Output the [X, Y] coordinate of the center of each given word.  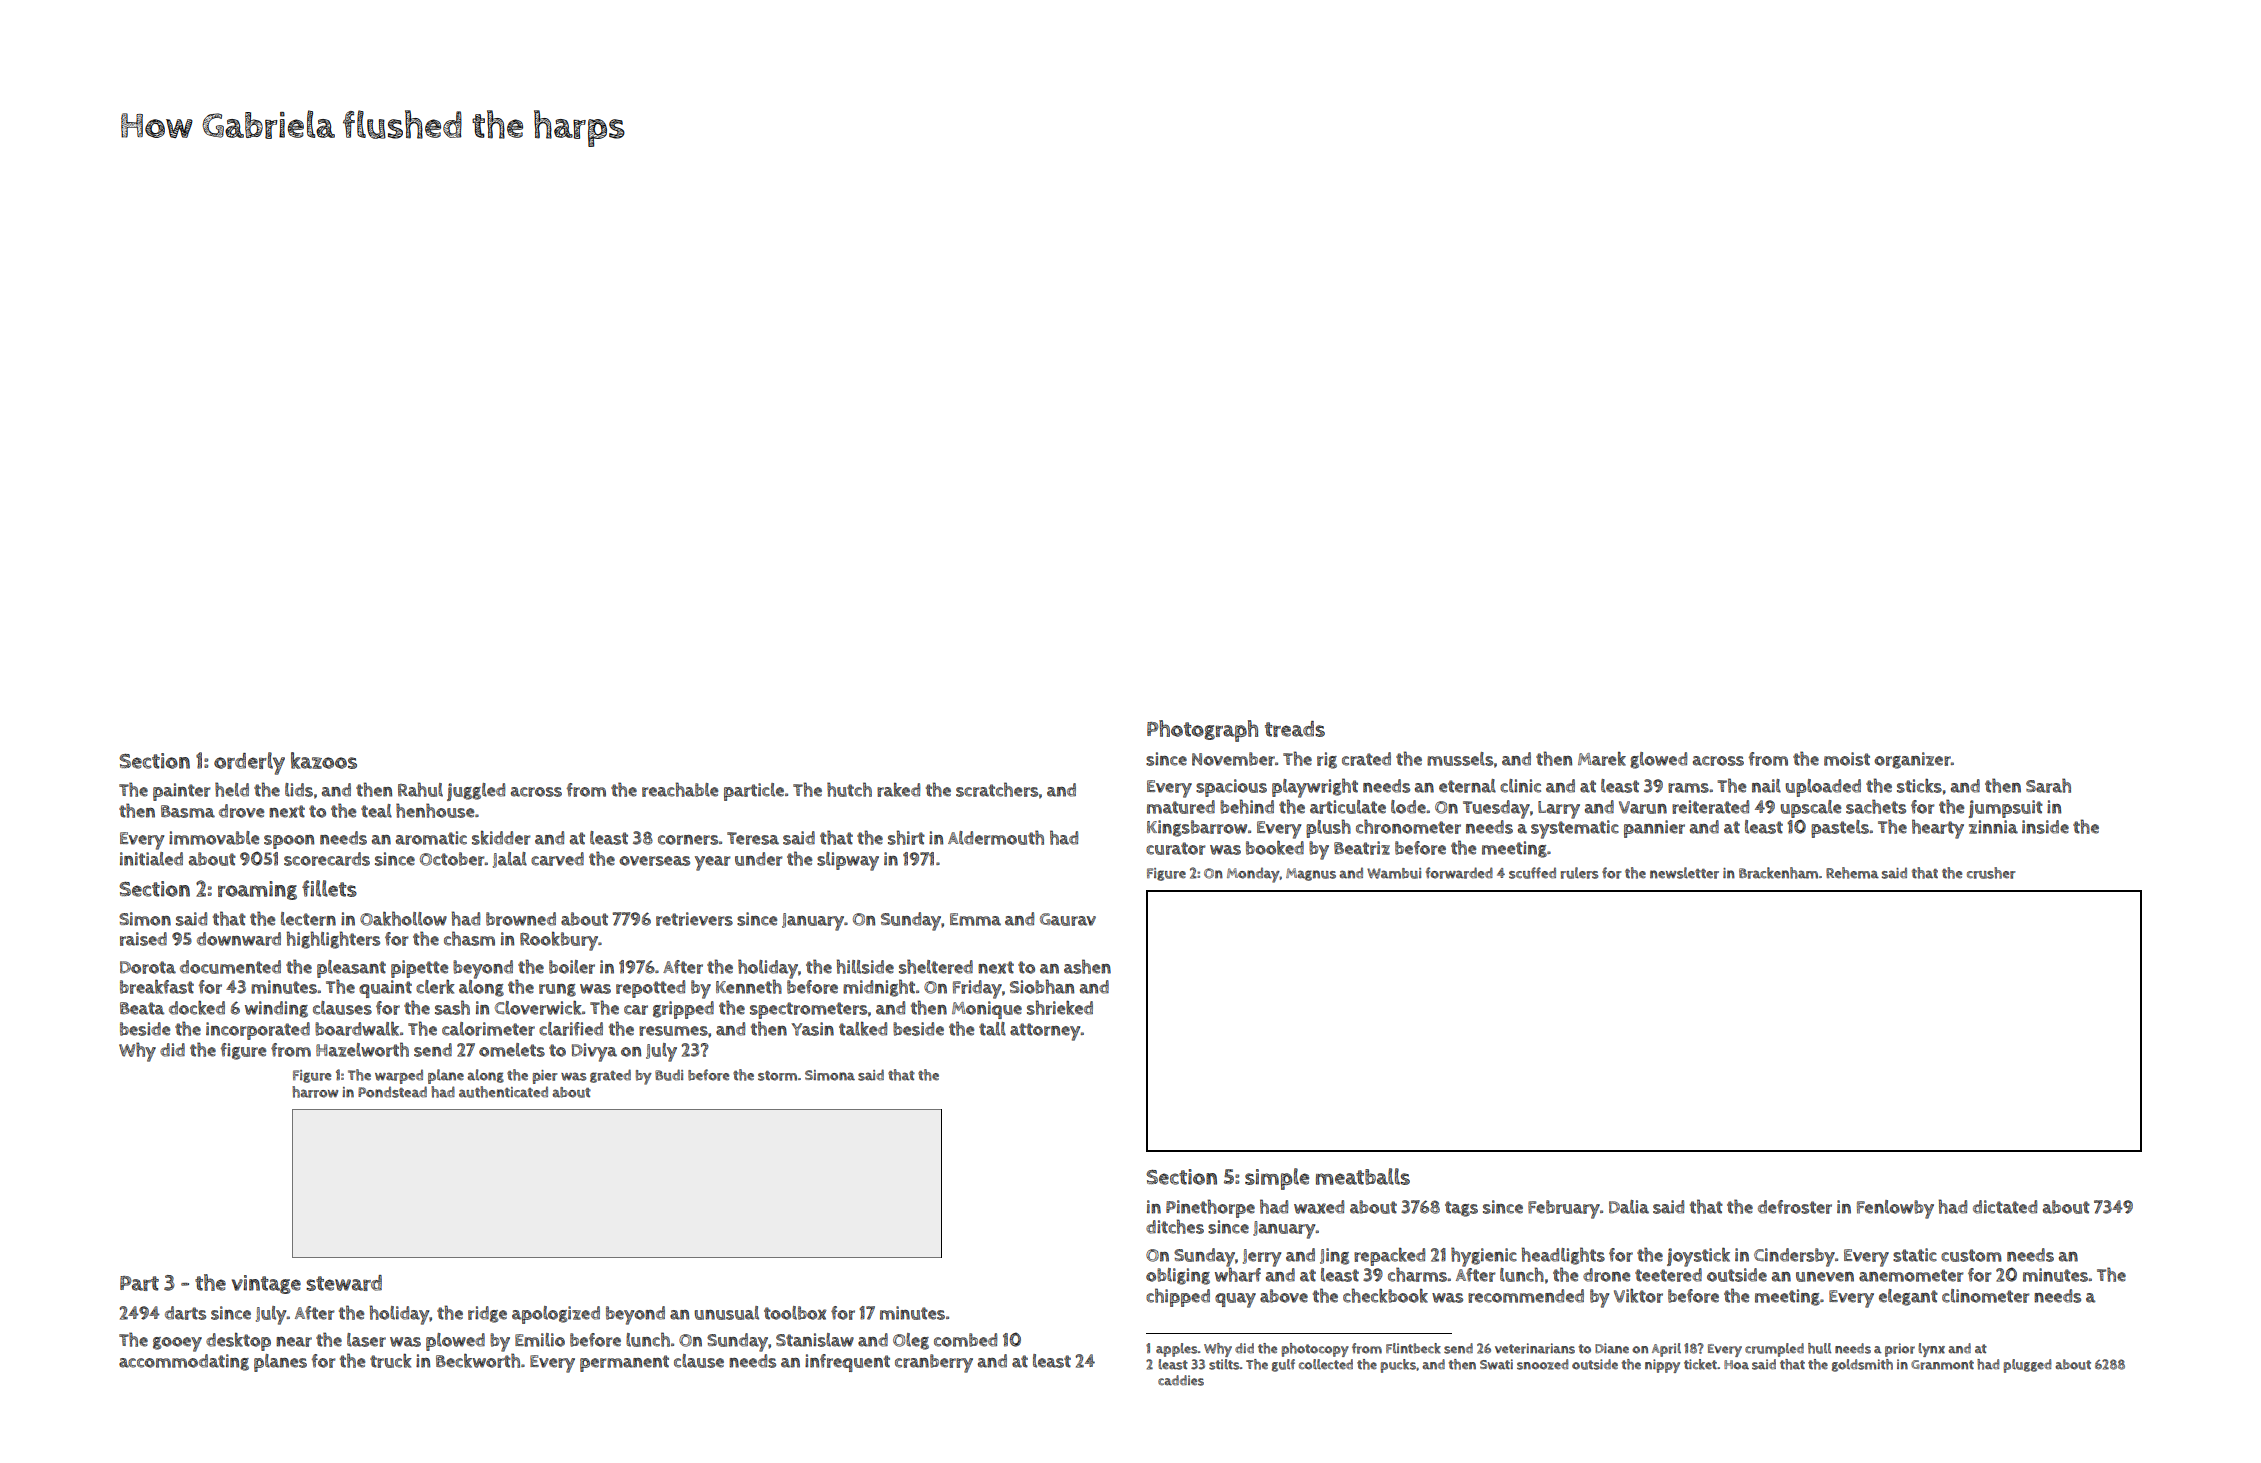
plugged [2027, 1366]
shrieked [1060, 1007]
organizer [1912, 760]
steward [344, 1283]
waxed [1319, 1207]
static [1915, 1255]
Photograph [1202, 731]
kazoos [324, 760]
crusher [1991, 873]
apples [1177, 1350]
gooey [177, 1344]
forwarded [1459, 873]
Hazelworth [362, 1049]
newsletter [1684, 873]
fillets [329, 888]
